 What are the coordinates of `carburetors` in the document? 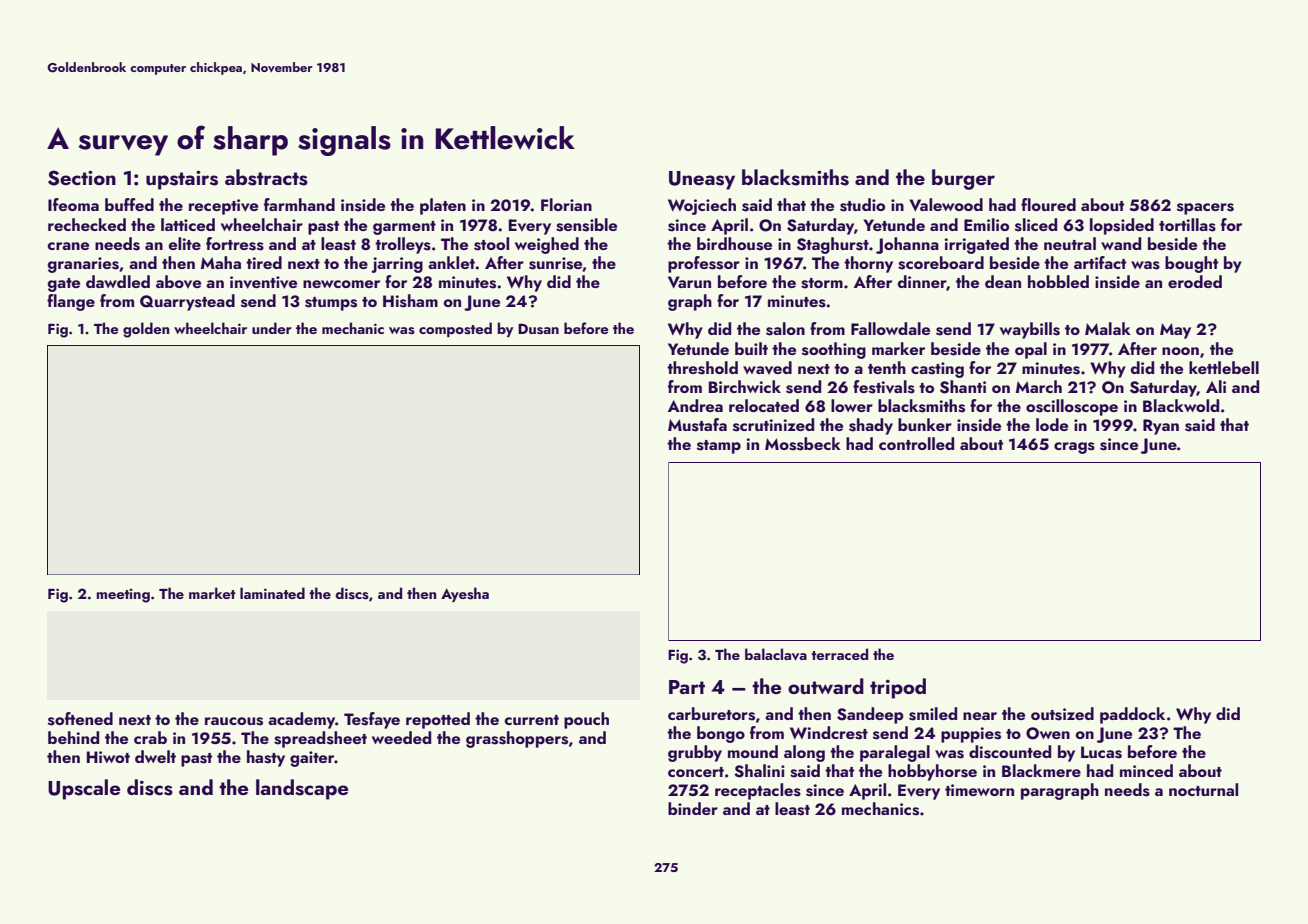 It's located at (711, 714).
